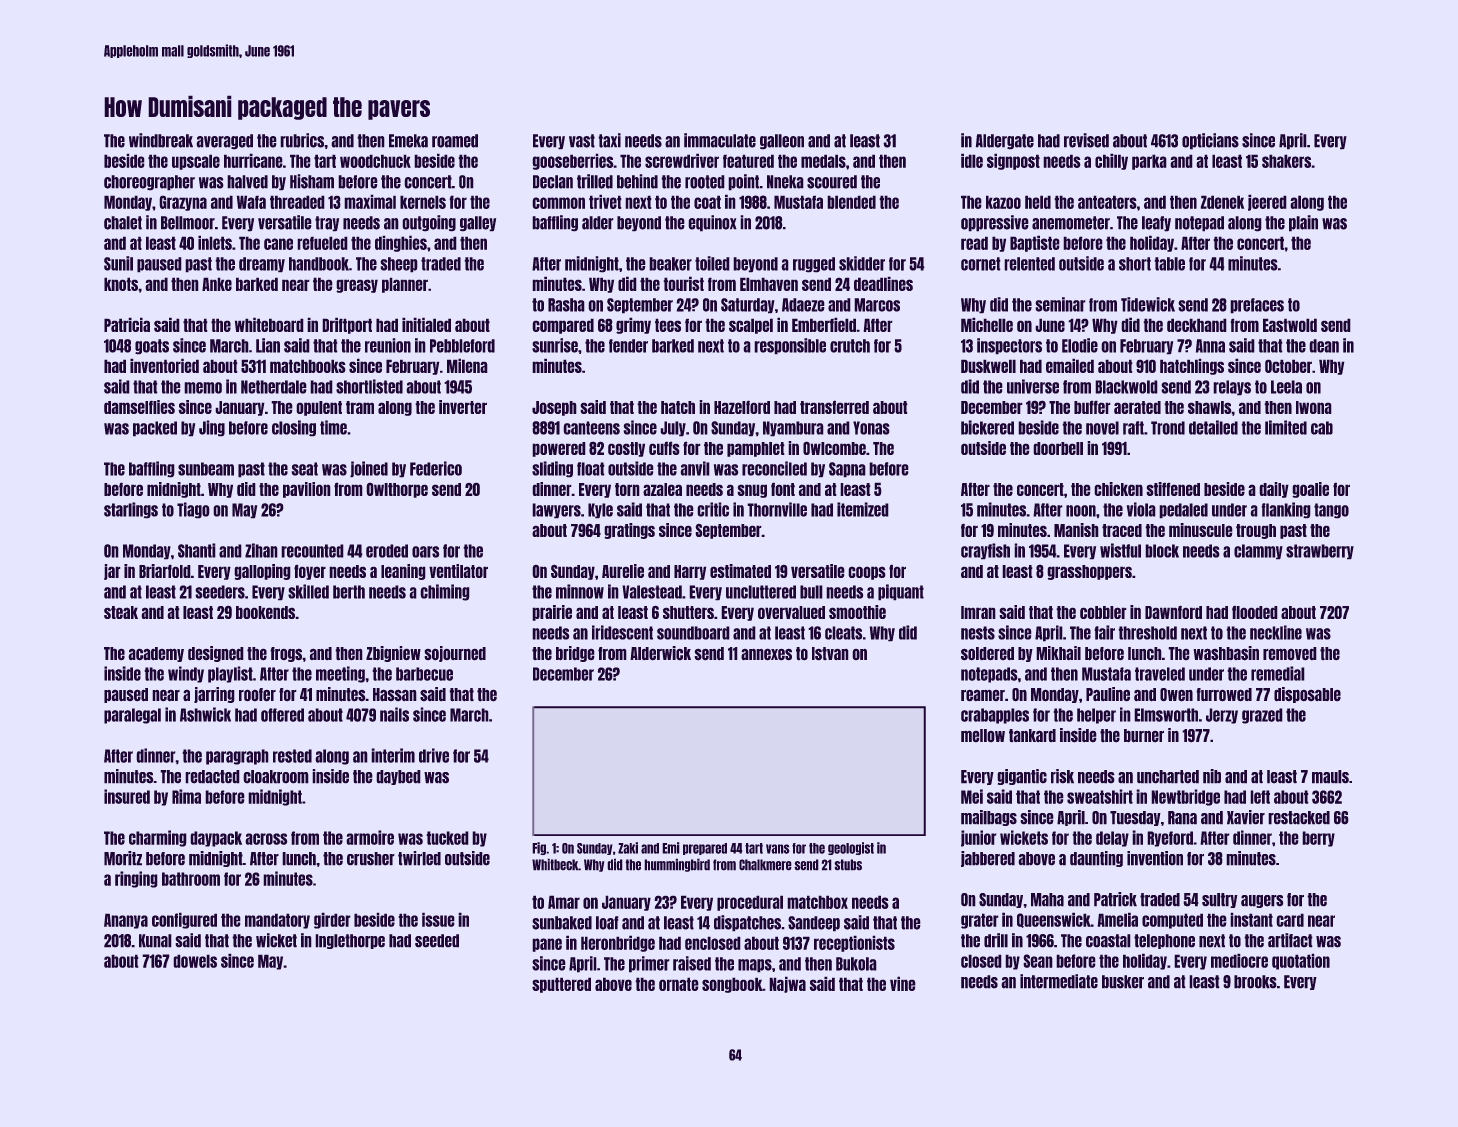  What do you see at coordinates (1222, 716) in the page?
I see `Jerzy` at bounding box center [1222, 716].
